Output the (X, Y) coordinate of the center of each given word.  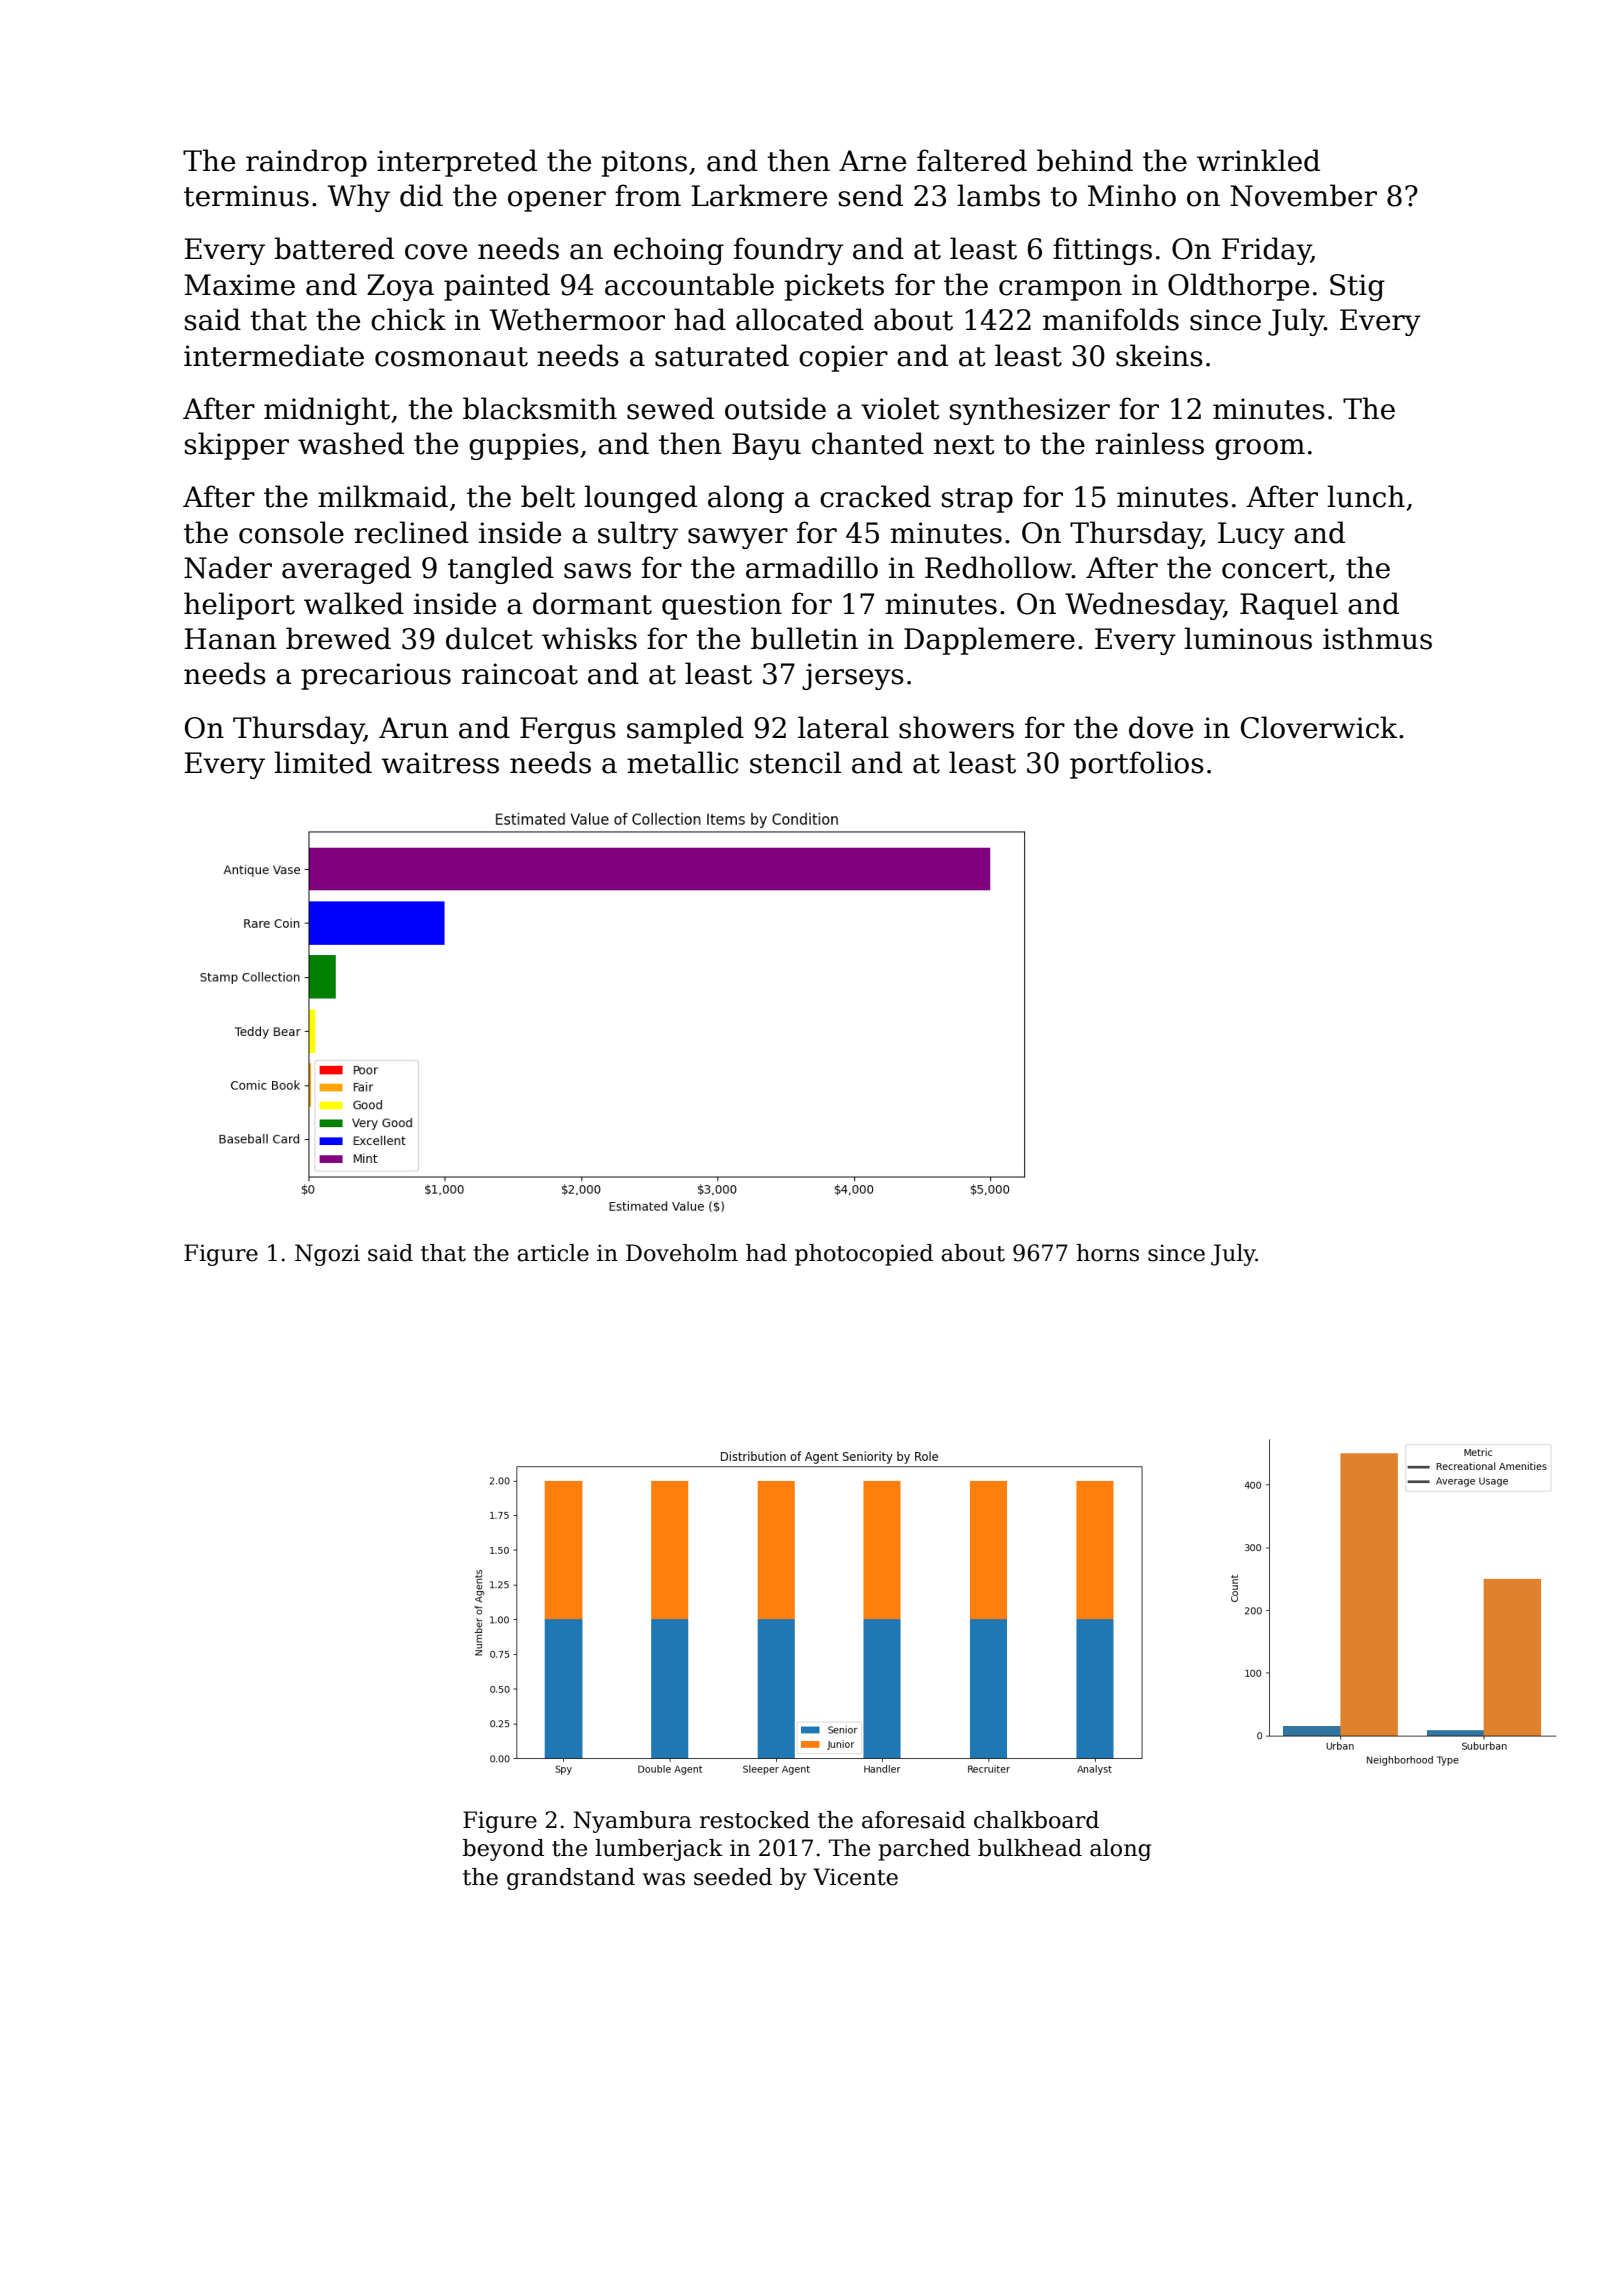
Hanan (231, 639)
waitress (440, 763)
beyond (503, 1850)
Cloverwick (1319, 727)
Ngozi (327, 1255)
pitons (644, 163)
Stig (1357, 287)
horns (1107, 1253)
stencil (795, 762)
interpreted (457, 163)
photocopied (864, 1255)
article (553, 1253)
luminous (1248, 638)
